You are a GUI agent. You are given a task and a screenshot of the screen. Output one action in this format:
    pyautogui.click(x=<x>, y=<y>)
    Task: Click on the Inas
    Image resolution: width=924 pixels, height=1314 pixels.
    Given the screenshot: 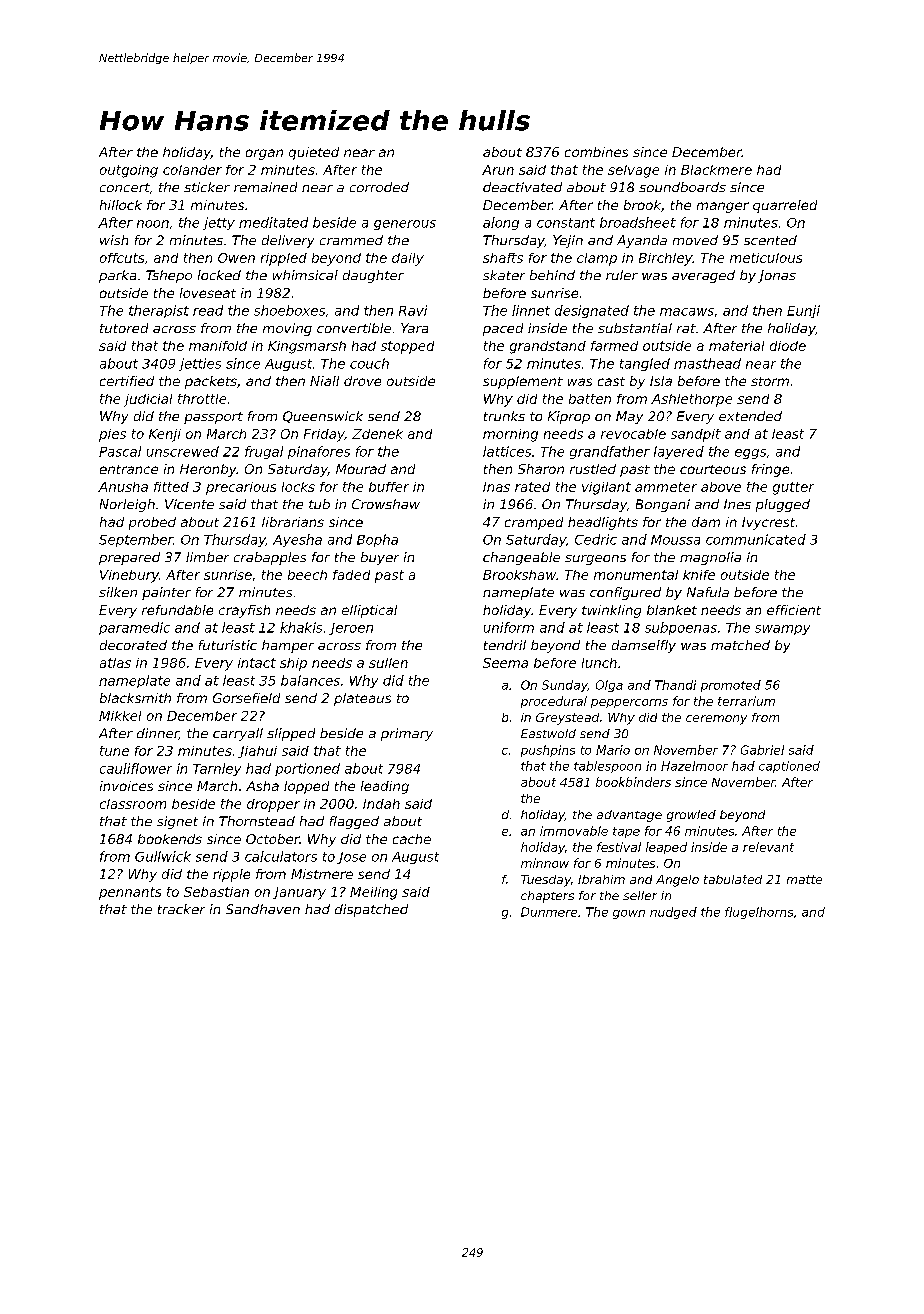 What is the action you would take?
    pyautogui.click(x=496, y=487)
